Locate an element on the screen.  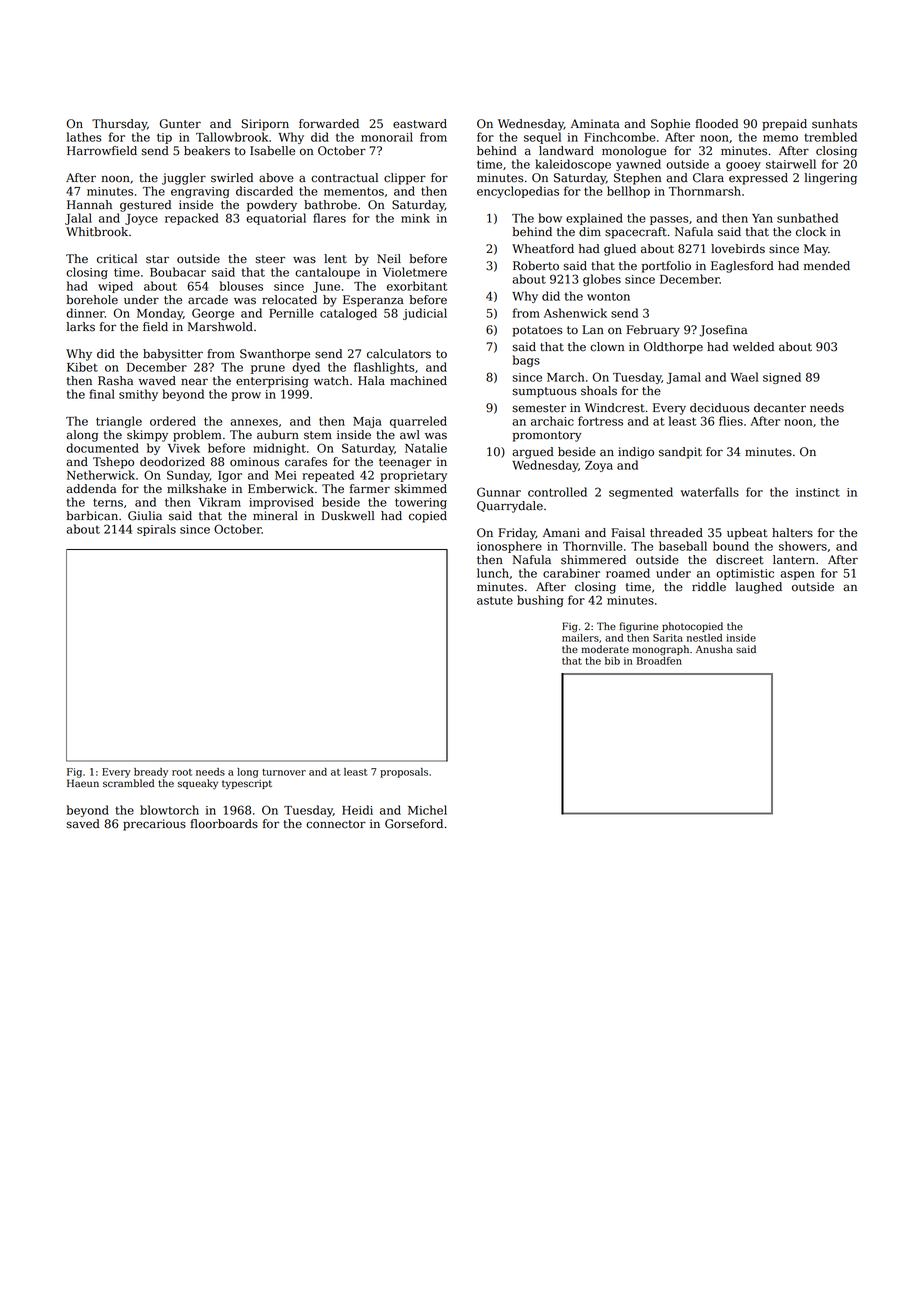
documented is located at coordinates (102, 448).
